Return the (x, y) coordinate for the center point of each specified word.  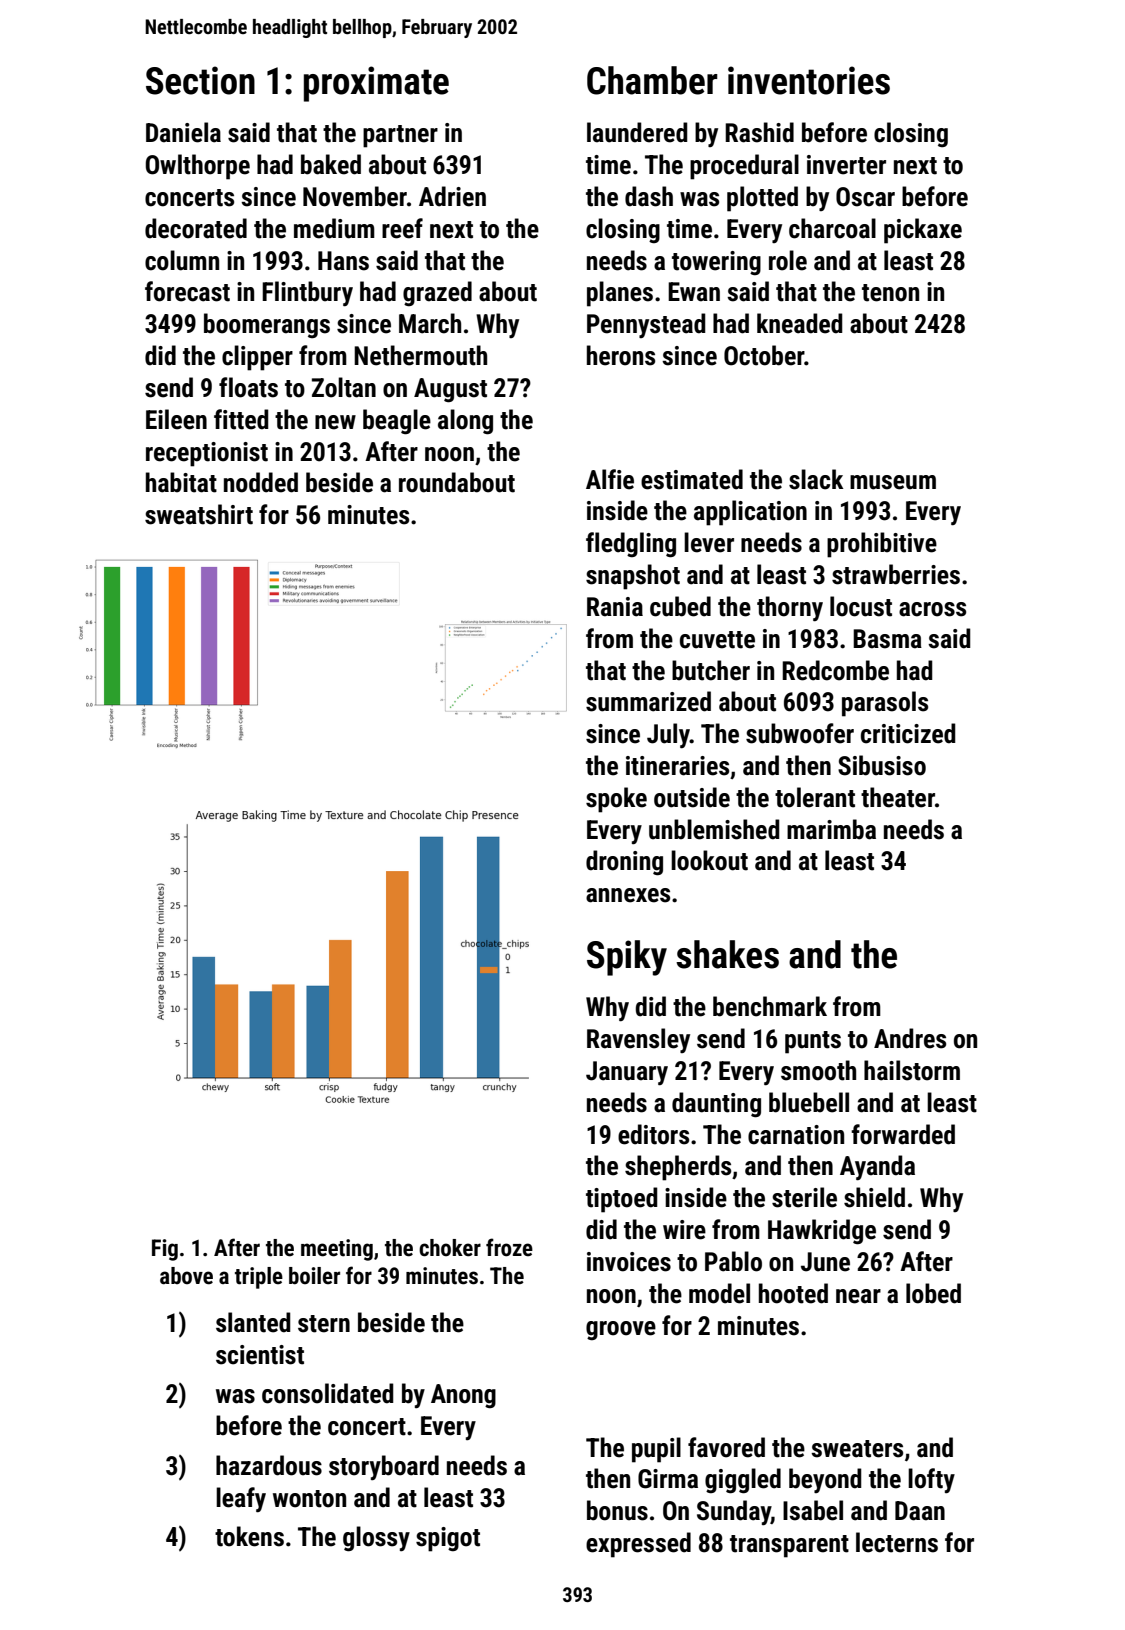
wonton (309, 1499)
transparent (789, 1546)
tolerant (815, 797)
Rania (615, 607)
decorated (196, 228)
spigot (448, 1539)
